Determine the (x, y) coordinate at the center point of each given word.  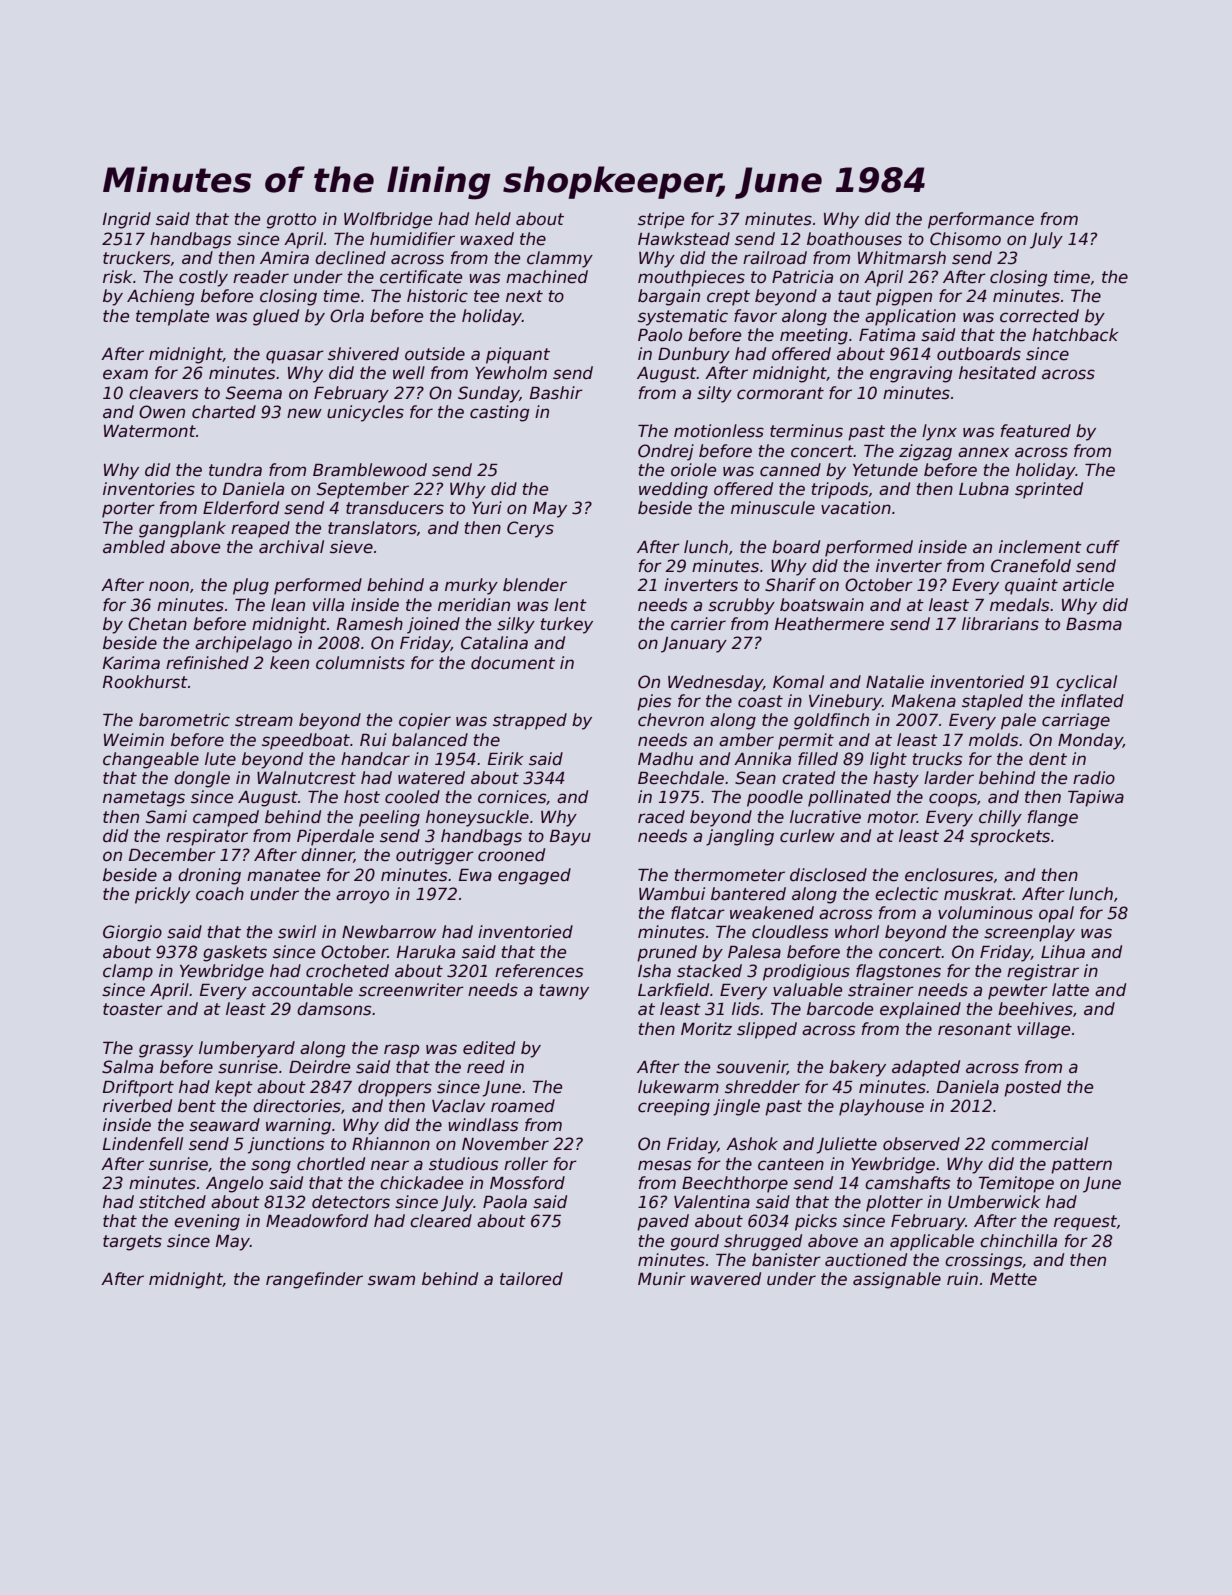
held (493, 219)
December (172, 855)
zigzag (925, 452)
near (390, 1165)
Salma (127, 1067)
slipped (767, 1030)
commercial (1039, 1144)
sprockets (1010, 837)
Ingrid (127, 220)
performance (981, 220)
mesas (664, 1165)
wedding (673, 490)
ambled (134, 547)
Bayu (570, 838)
